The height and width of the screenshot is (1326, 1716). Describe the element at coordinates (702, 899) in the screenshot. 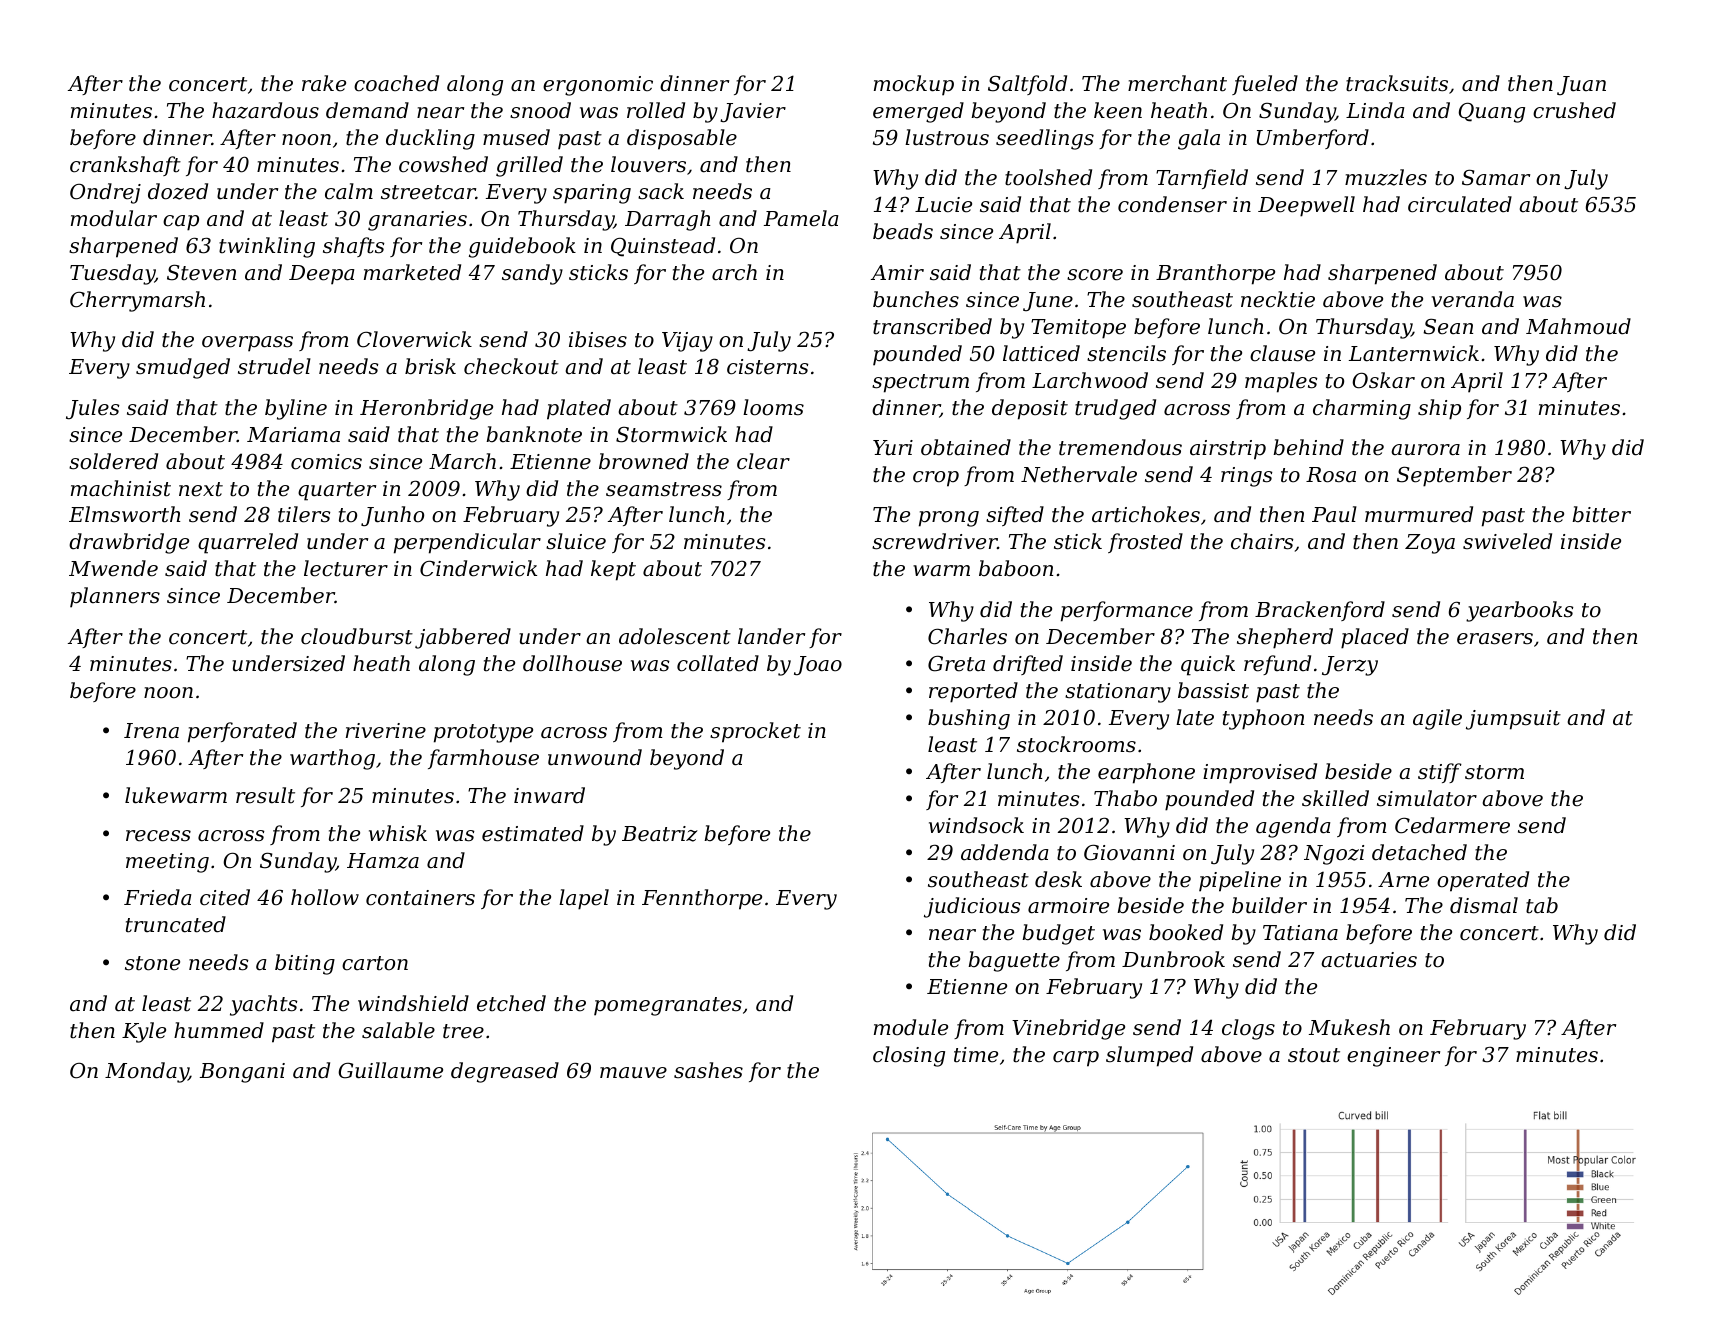

I see `Fennthorpe` at that location.
